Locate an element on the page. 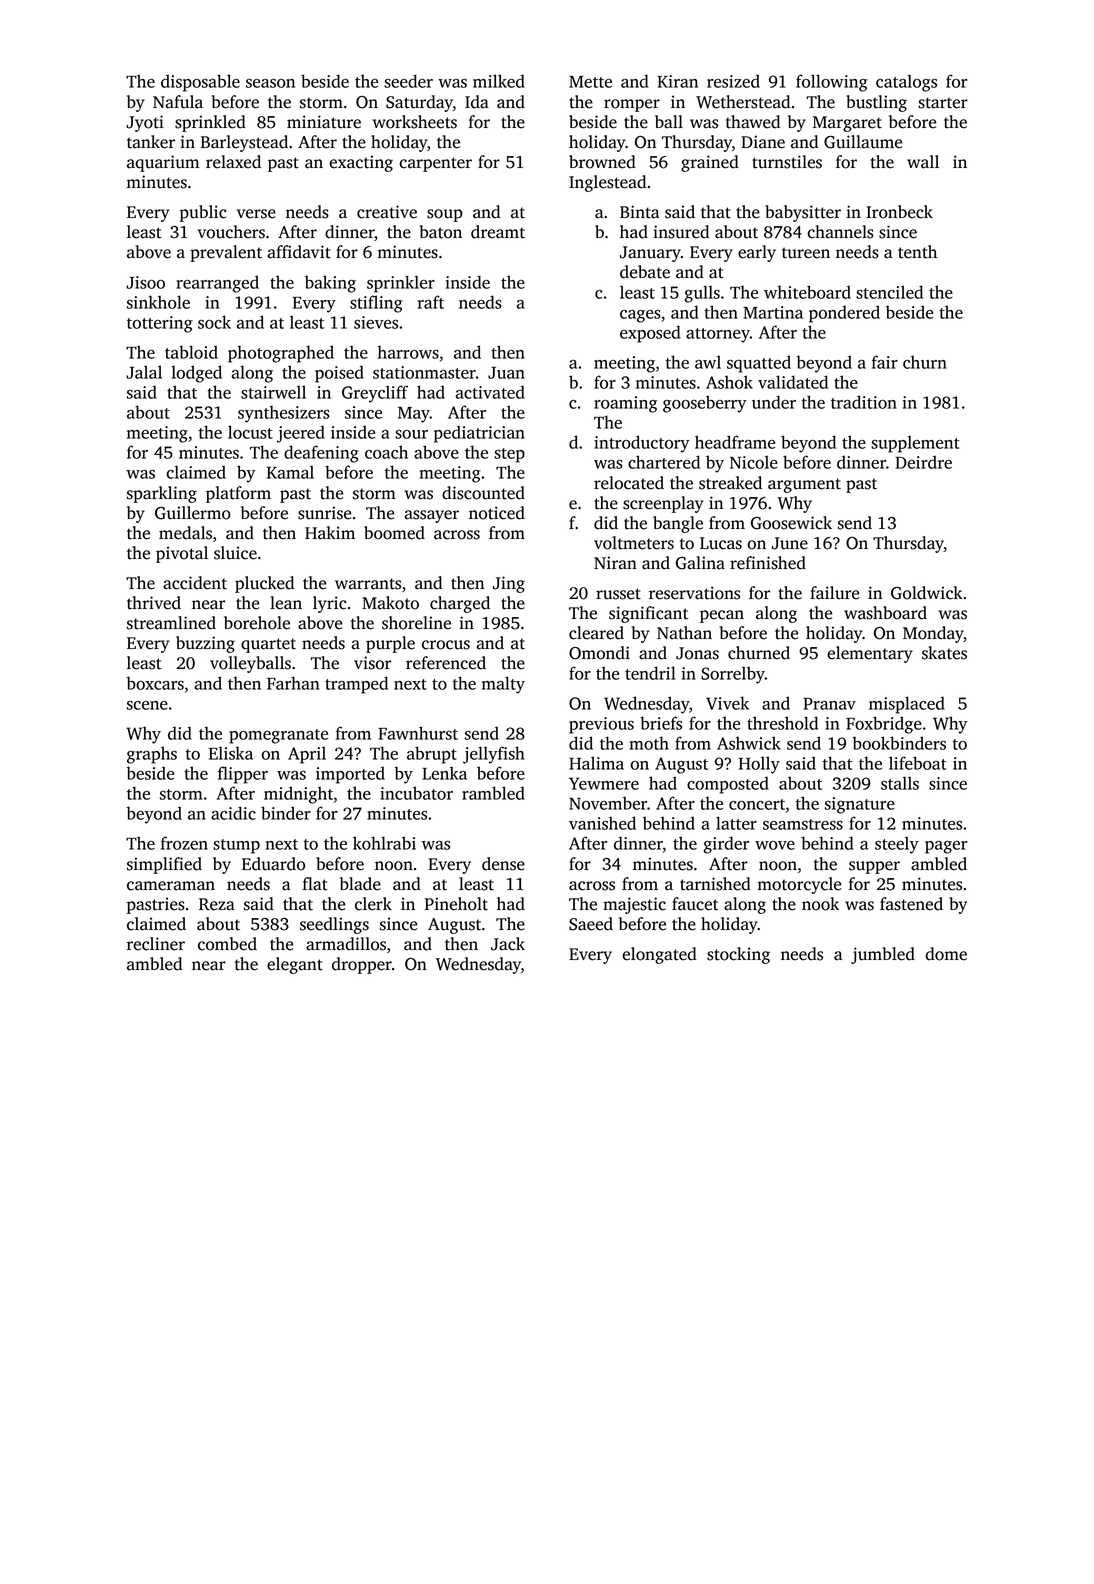 Image resolution: width=1094 pixels, height=1584 pixels. tanker is located at coordinates (151, 142).
